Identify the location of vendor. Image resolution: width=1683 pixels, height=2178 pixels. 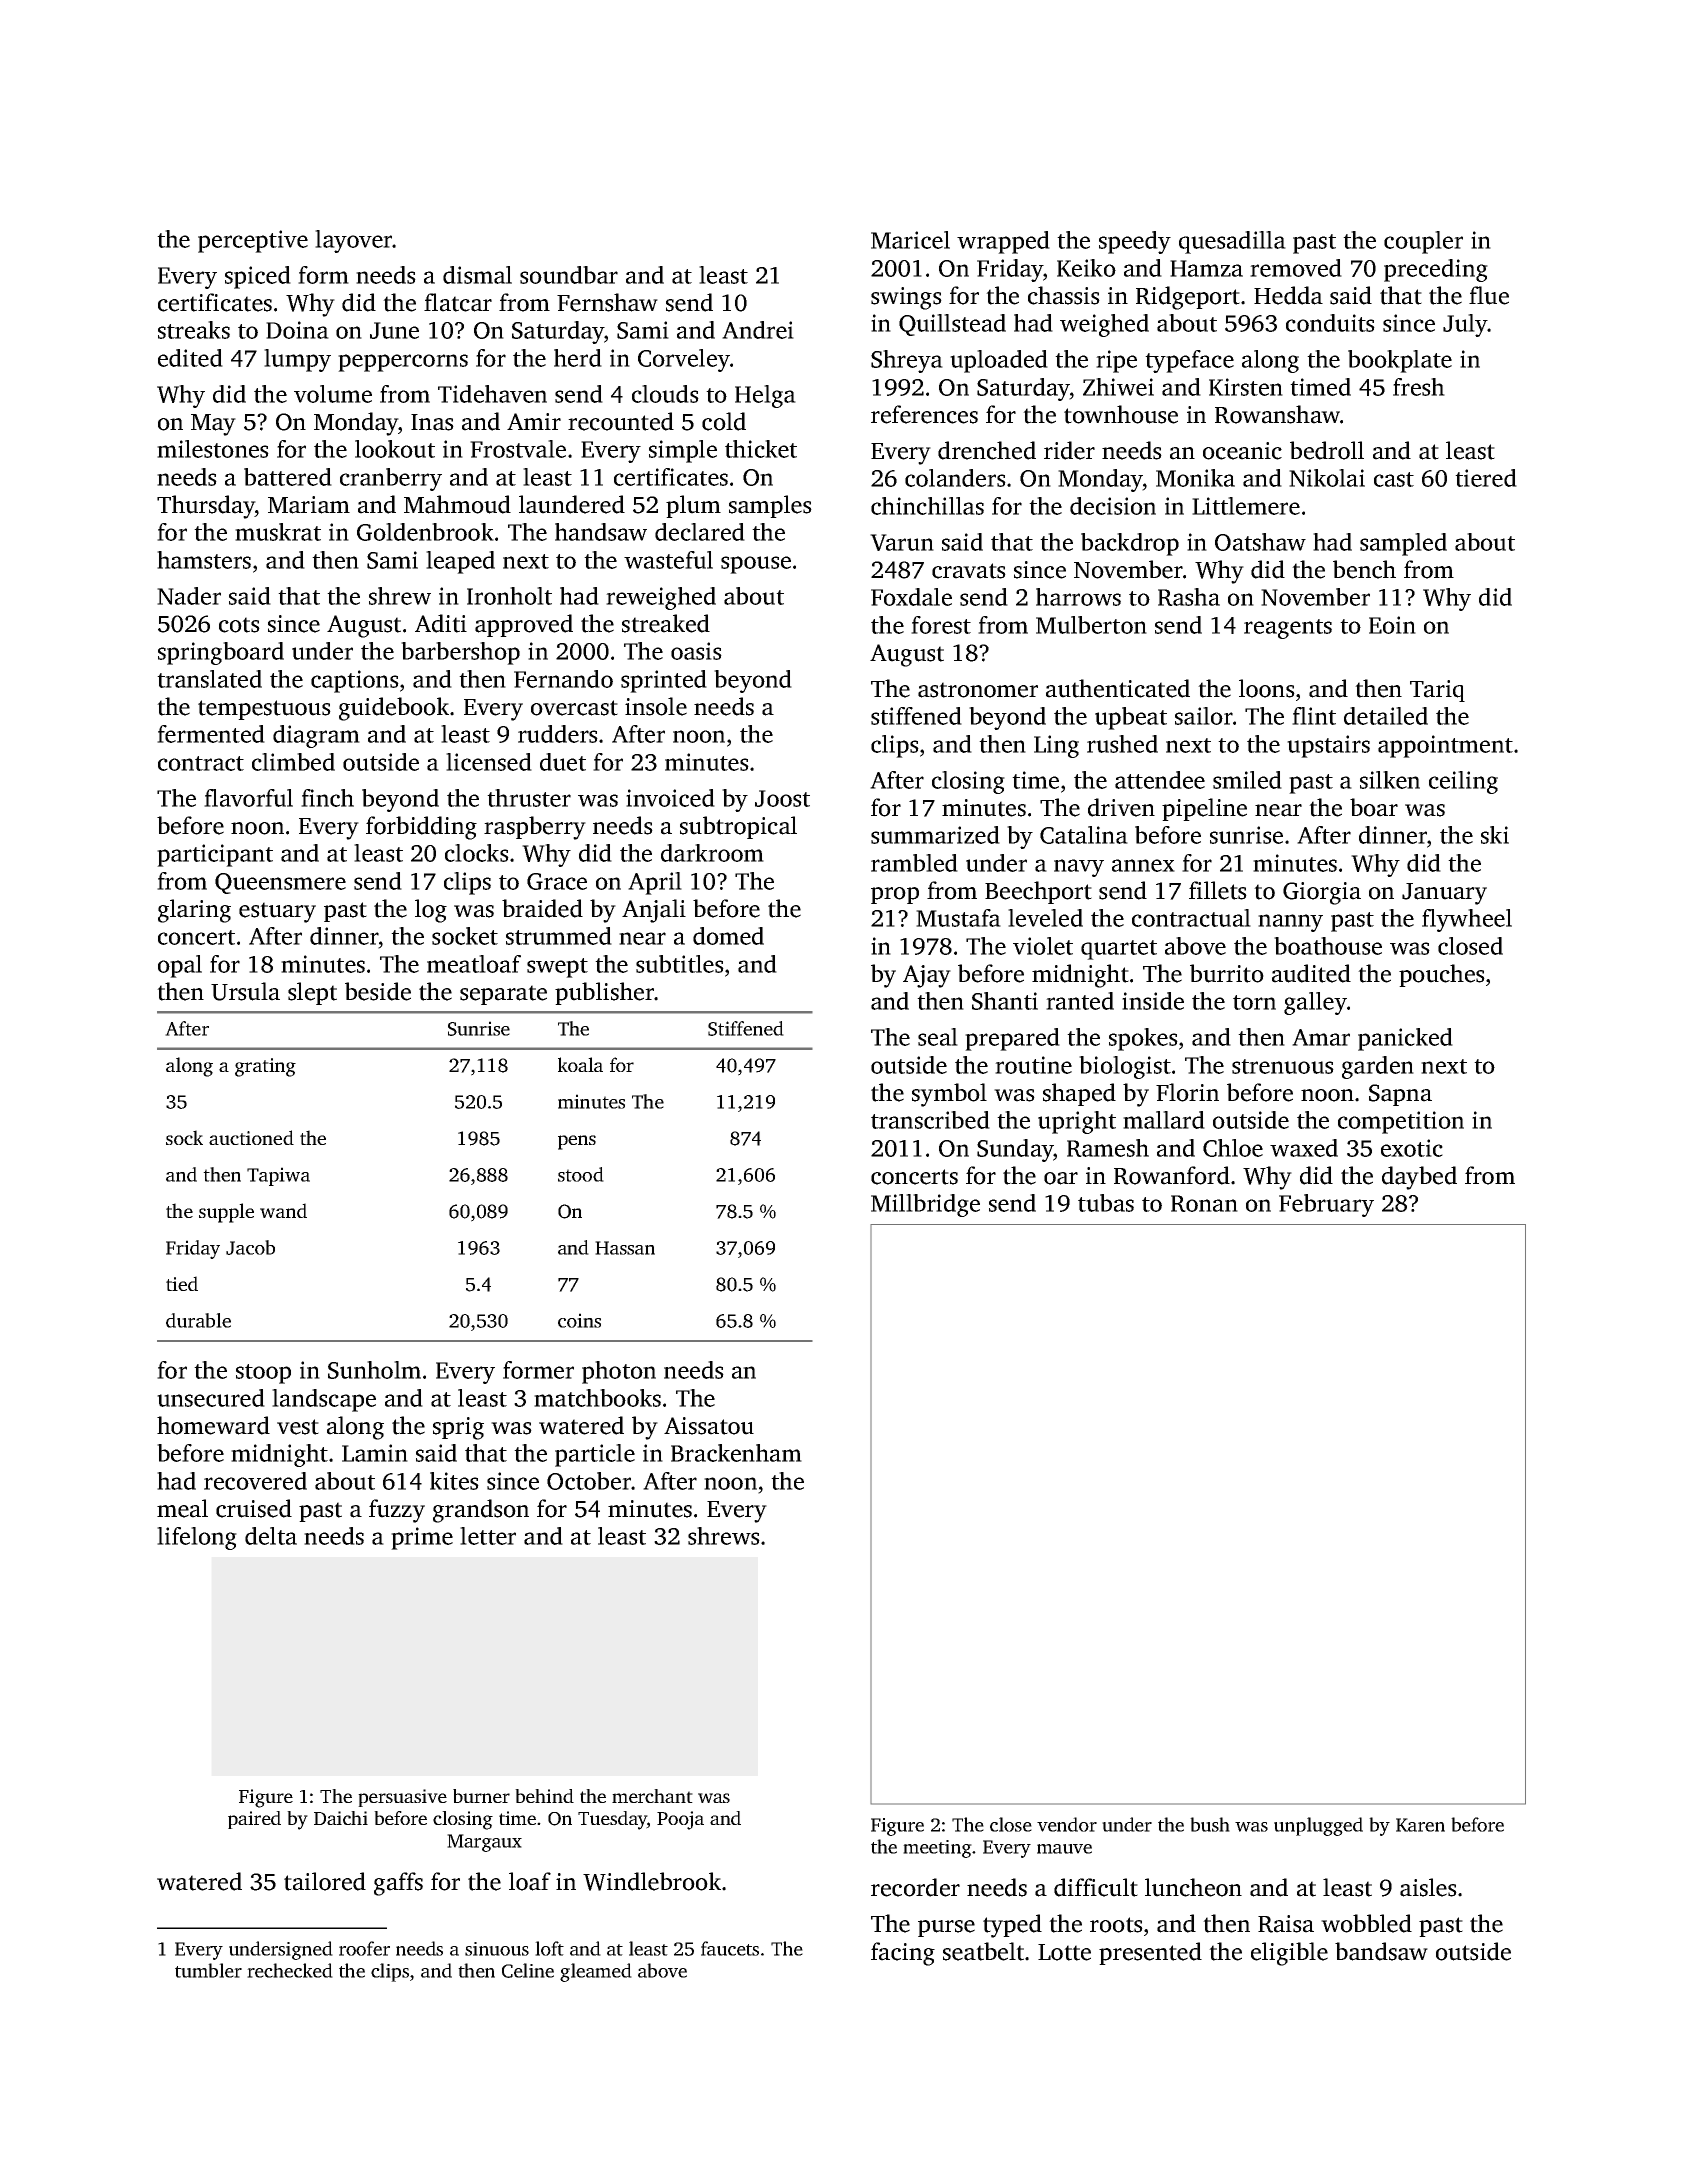
(1067, 1824).
